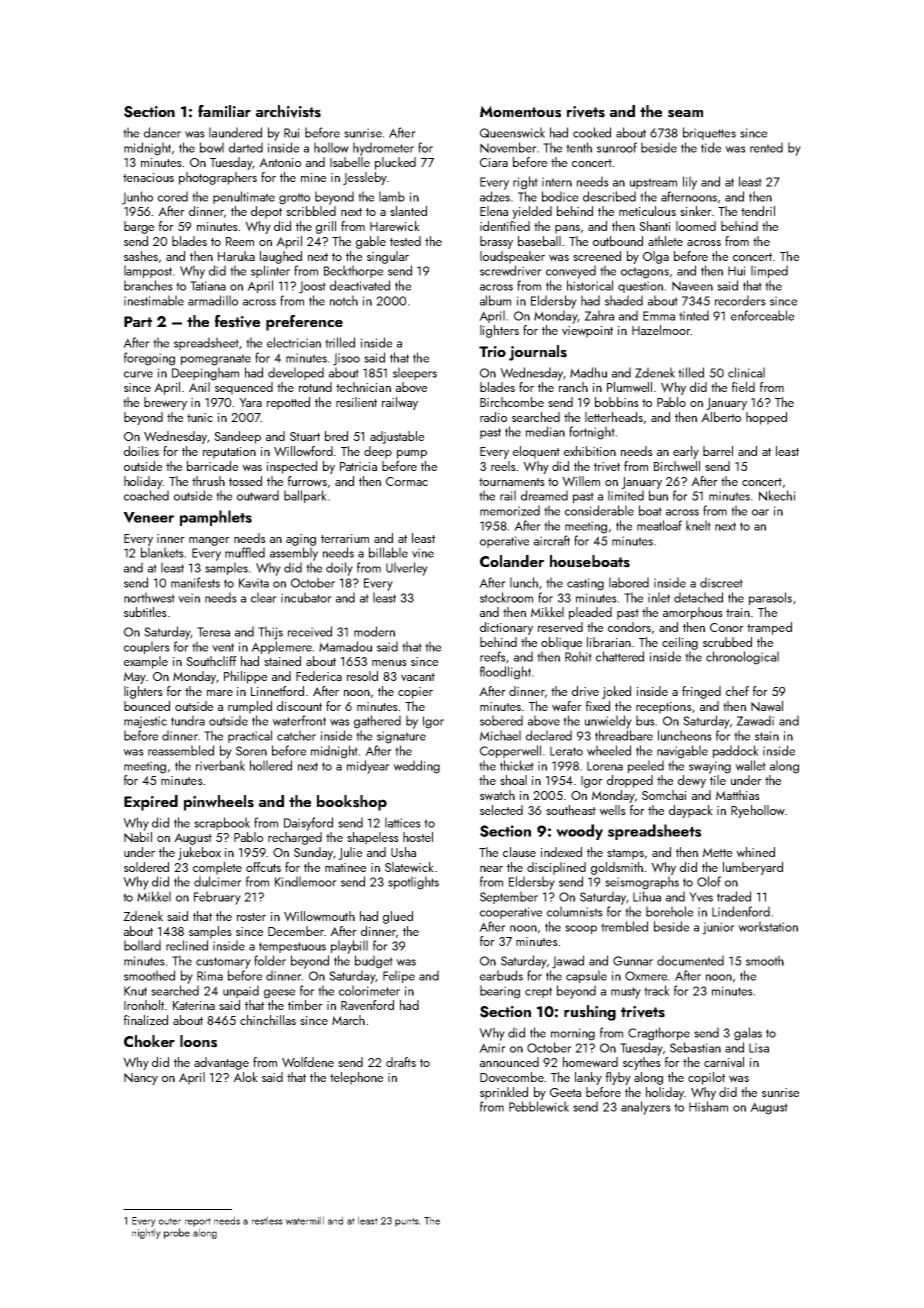 Image resolution: width=924 pixels, height=1308 pixels. What do you see at coordinates (646, 1108) in the screenshot?
I see `analyzers` at bounding box center [646, 1108].
